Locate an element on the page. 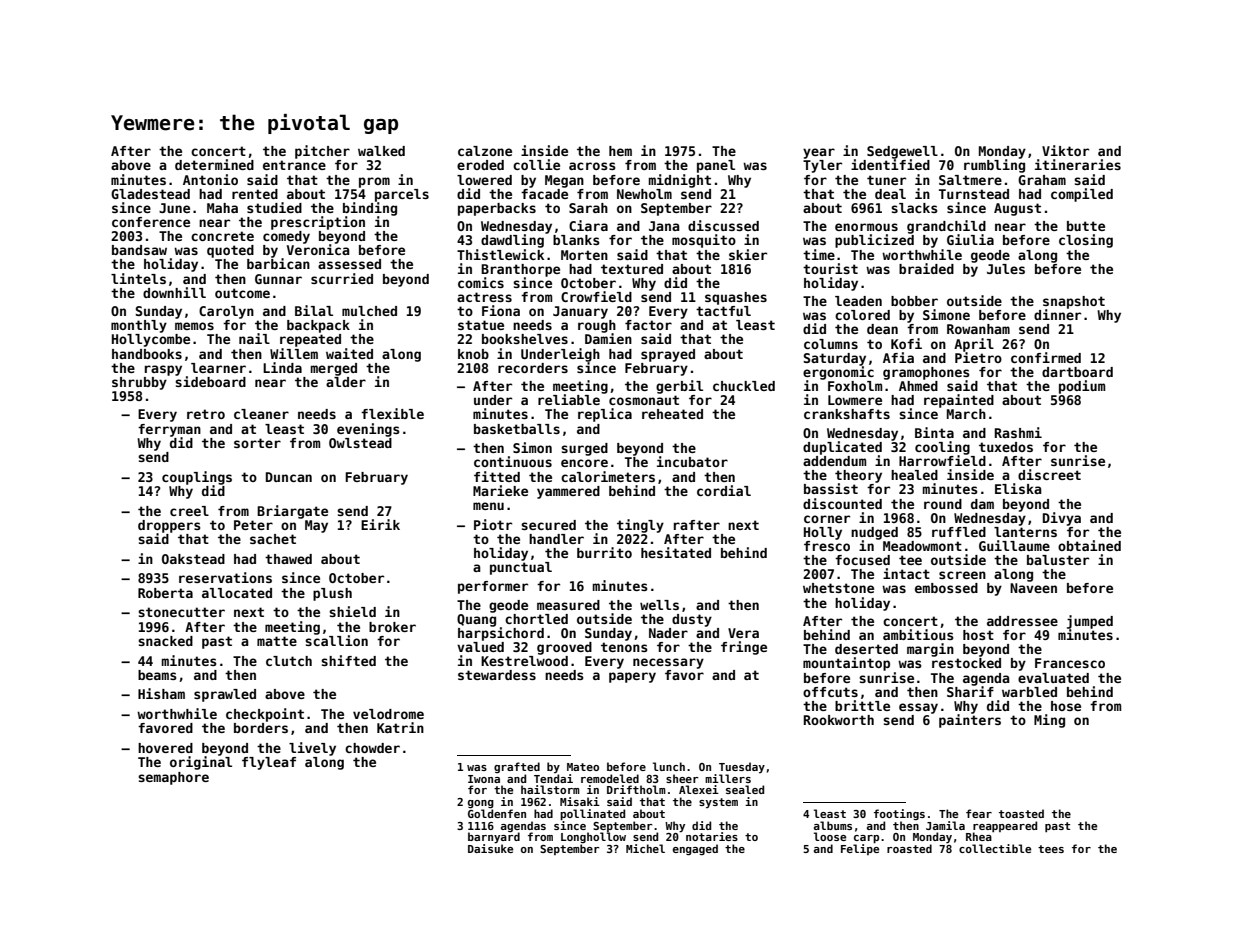  Eirik is located at coordinates (380, 524).
